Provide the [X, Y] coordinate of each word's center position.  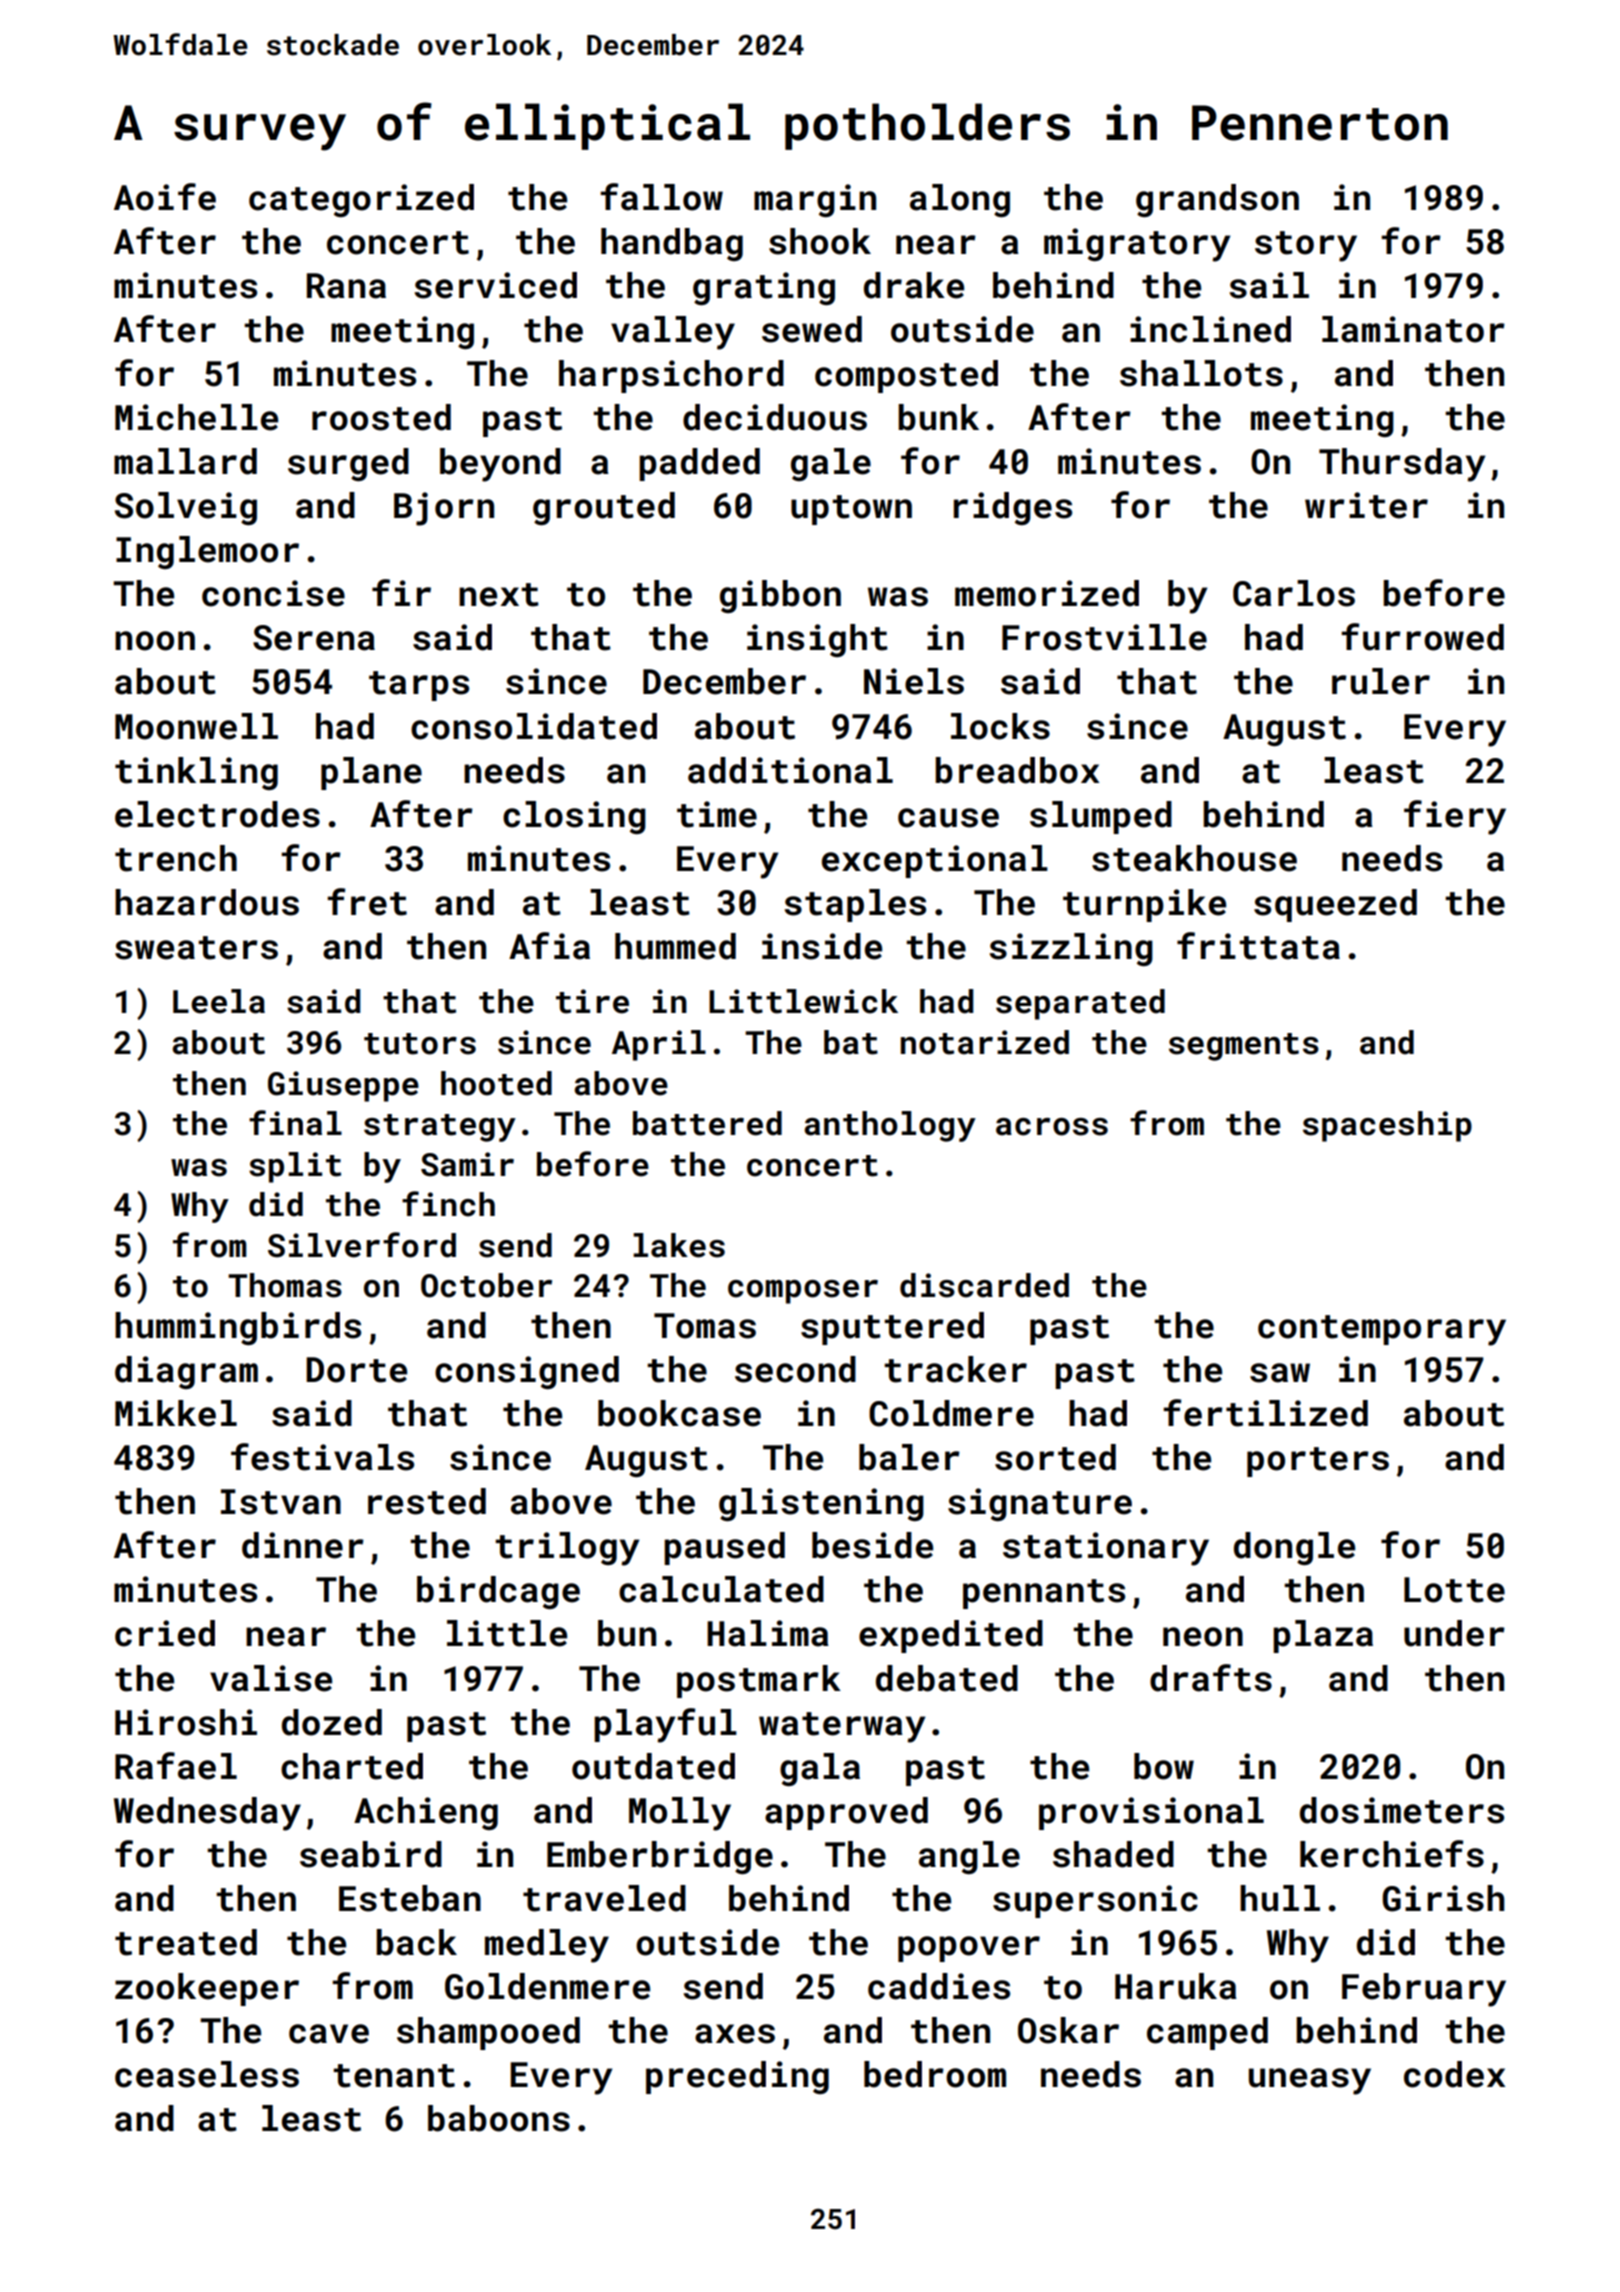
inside [822, 946]
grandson [1217, 200]
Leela [219, 1001]
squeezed [1335, 905]
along [960, 200]
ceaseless [207, 2074]
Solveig [186, 508]
